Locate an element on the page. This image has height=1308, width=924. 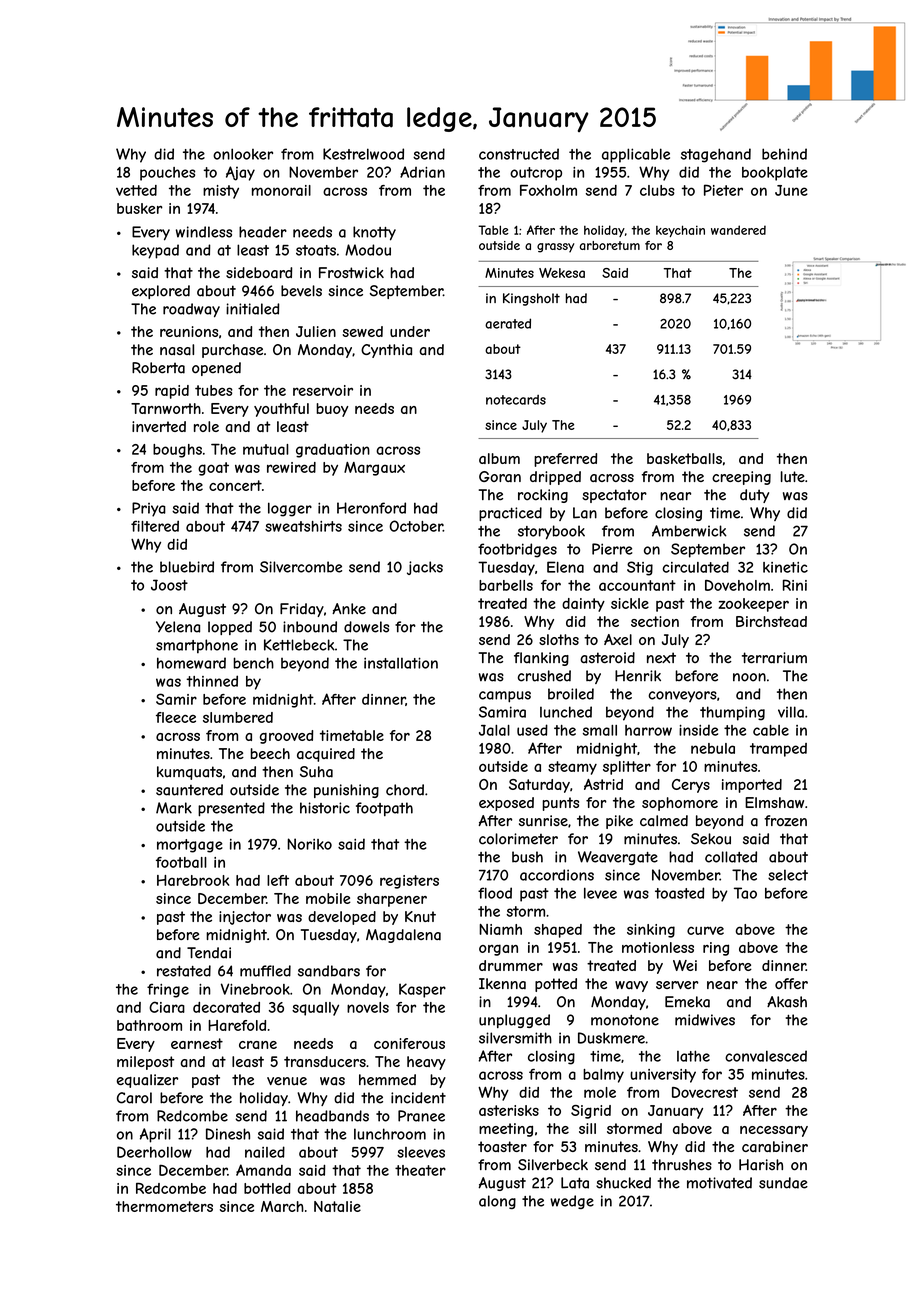
stagehand is located at coordinates (716, 155).
